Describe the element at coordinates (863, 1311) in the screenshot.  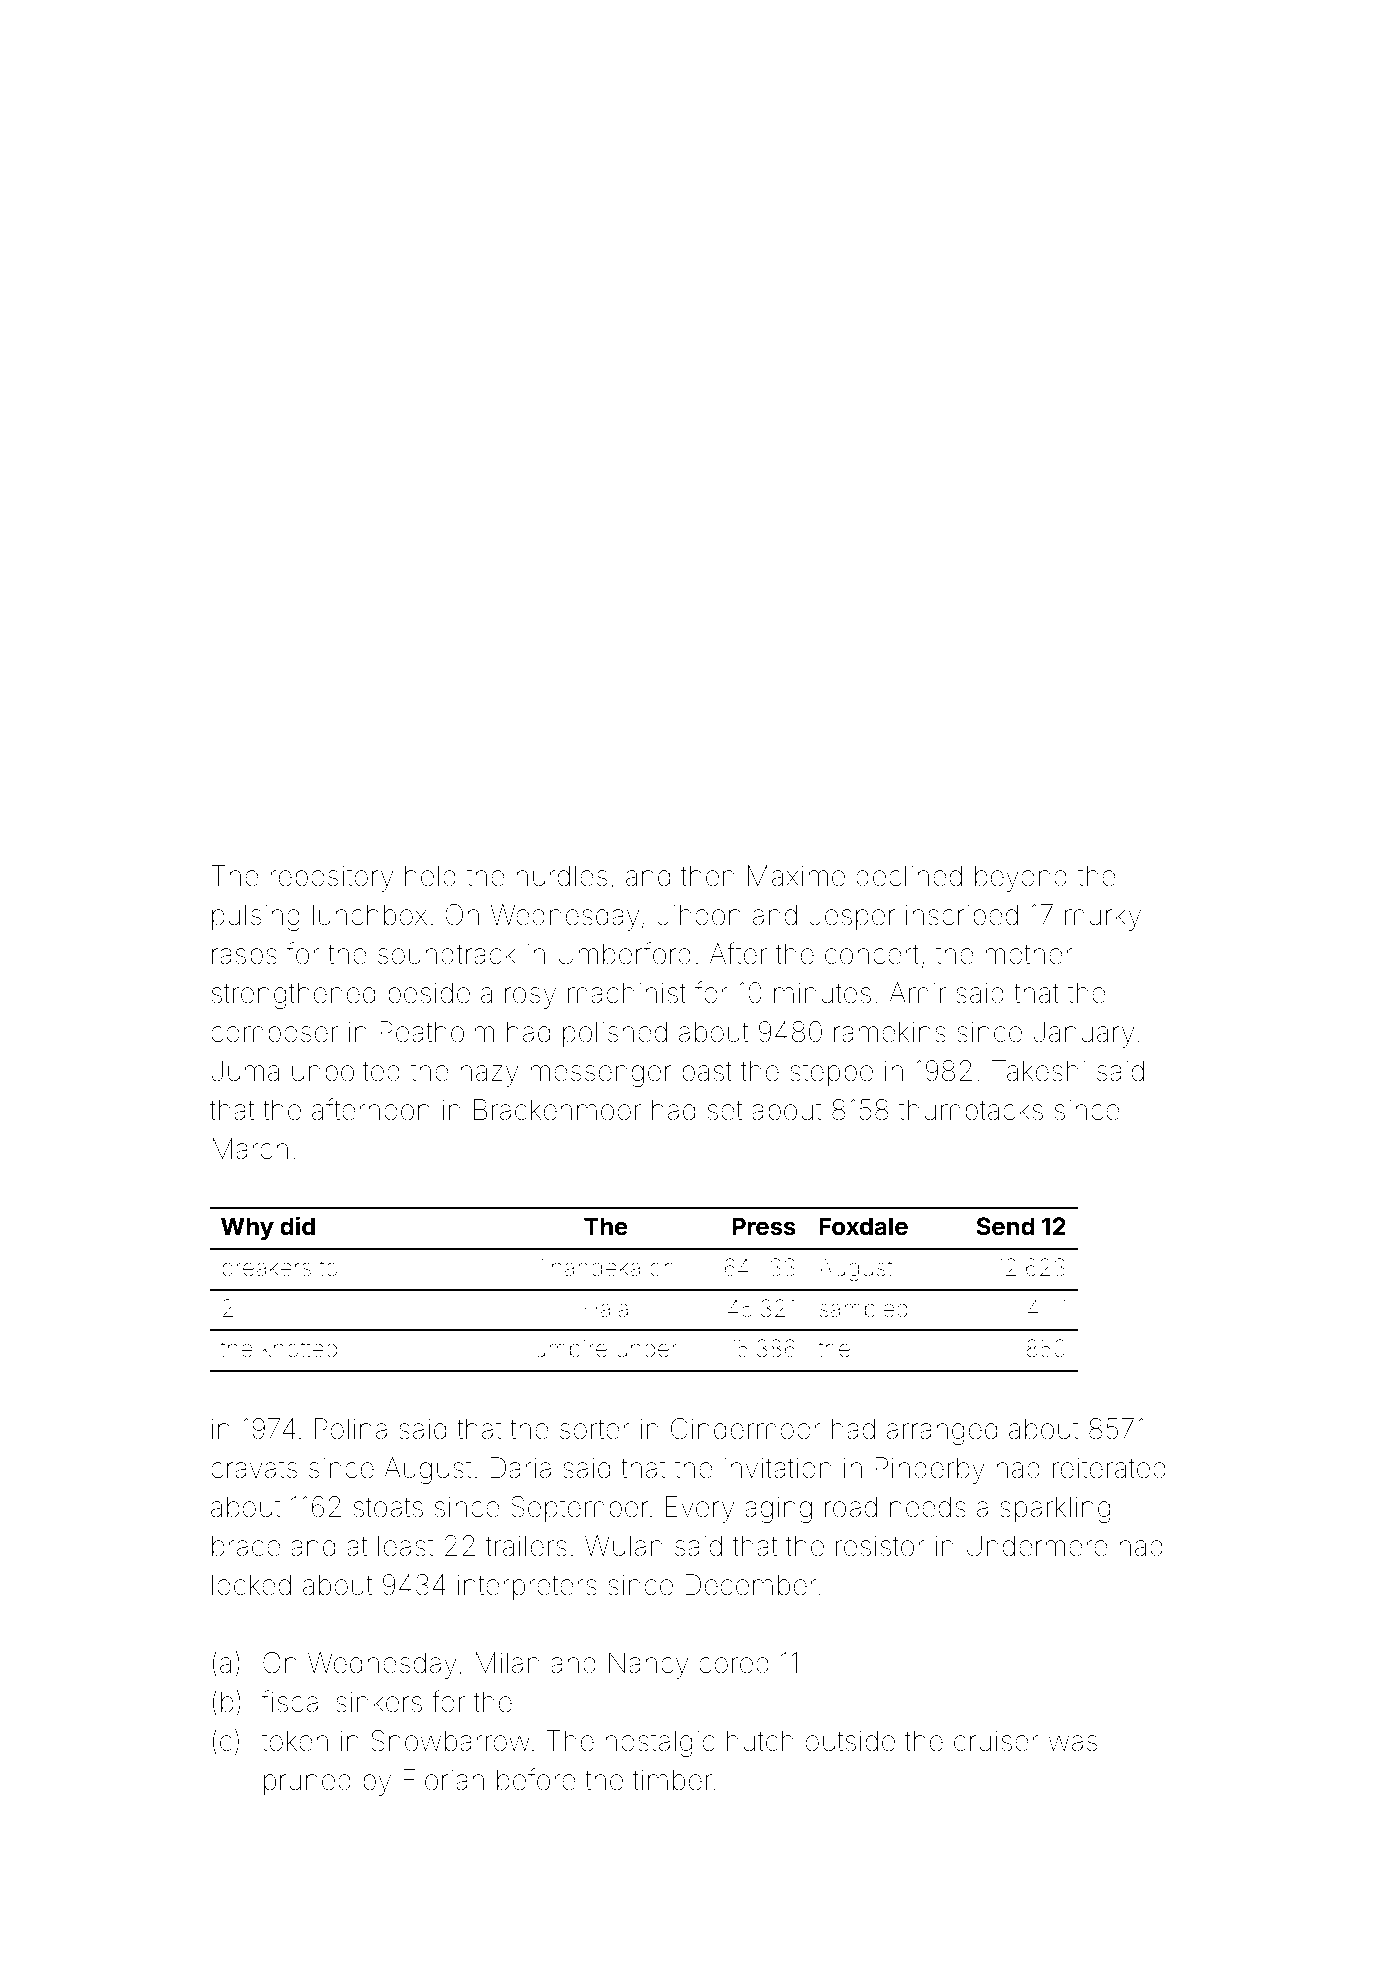
I see `sampled` at that location.
